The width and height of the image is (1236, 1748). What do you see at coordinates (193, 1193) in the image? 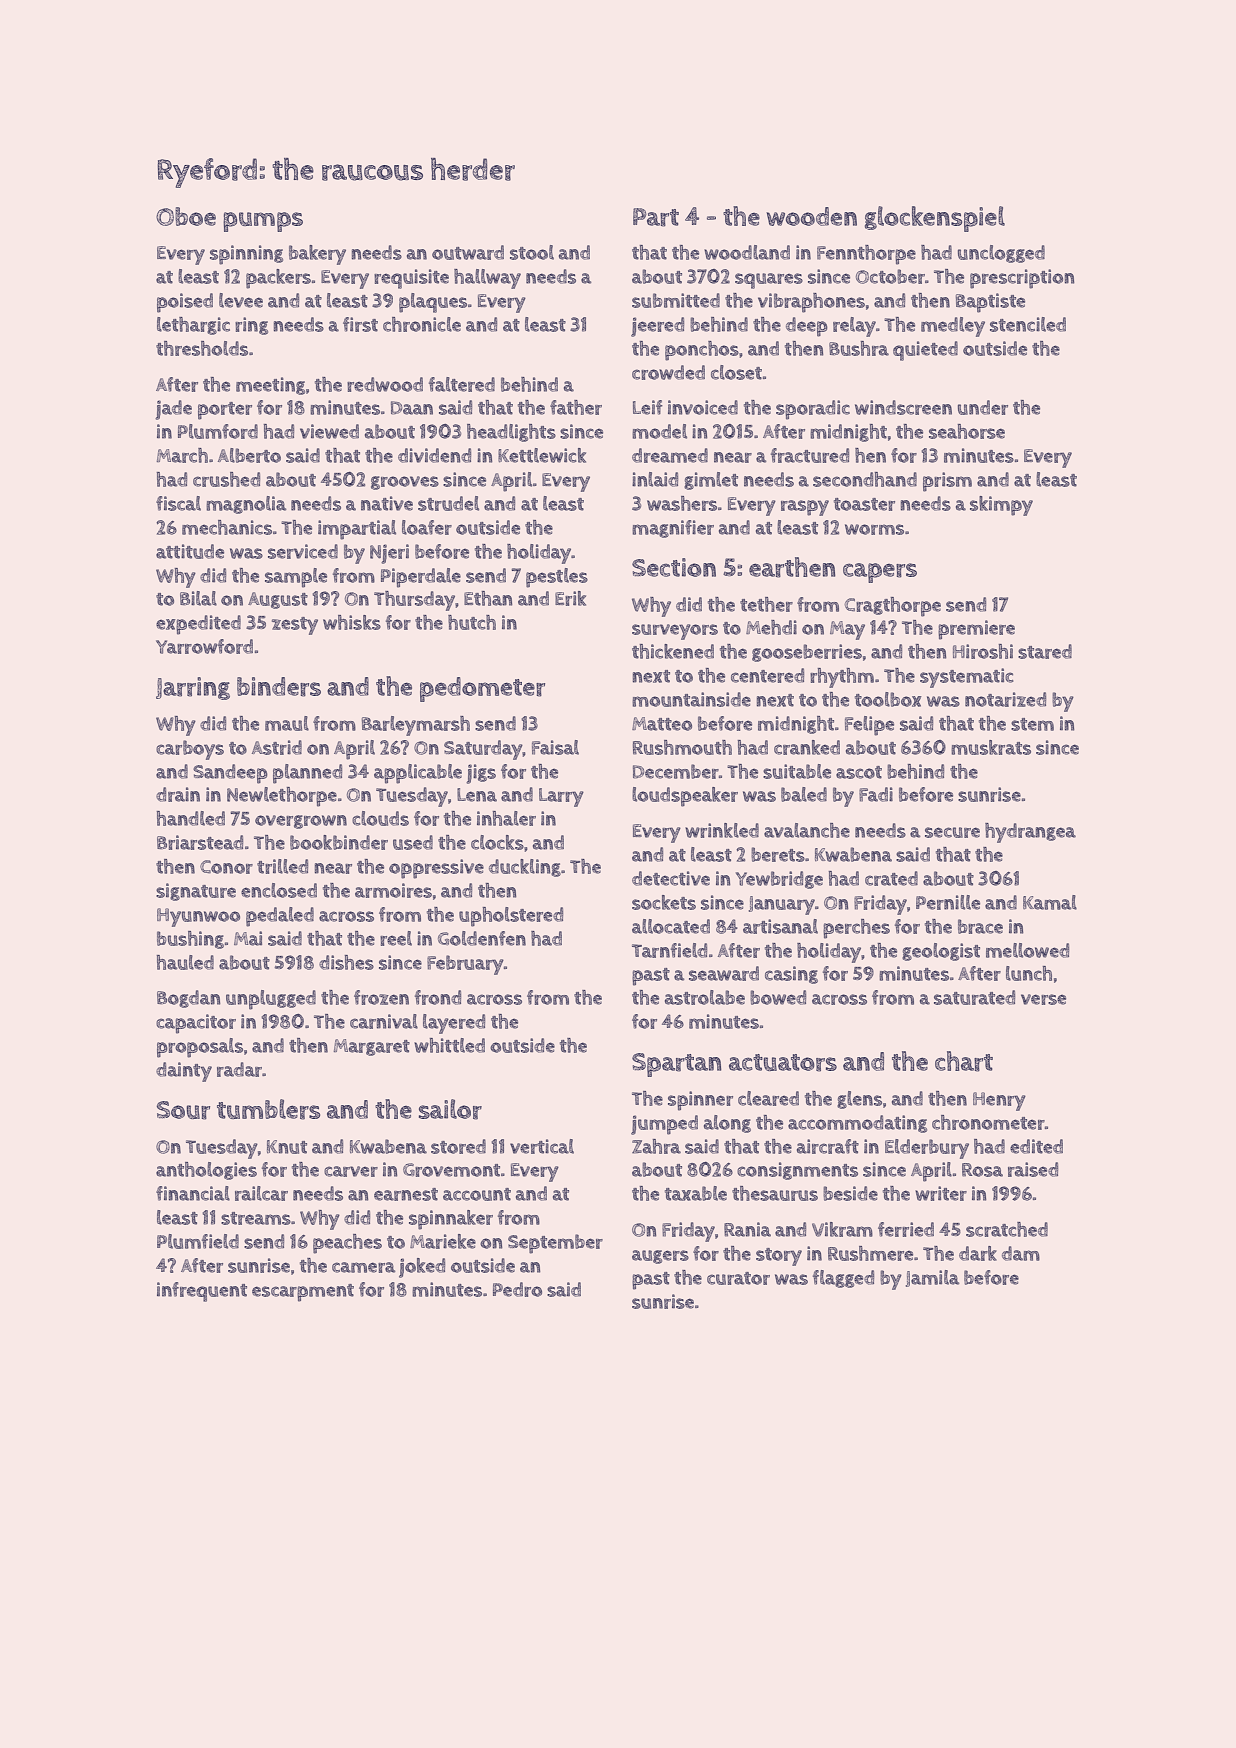
I see `financial` at bounding box center [193, 1193].
